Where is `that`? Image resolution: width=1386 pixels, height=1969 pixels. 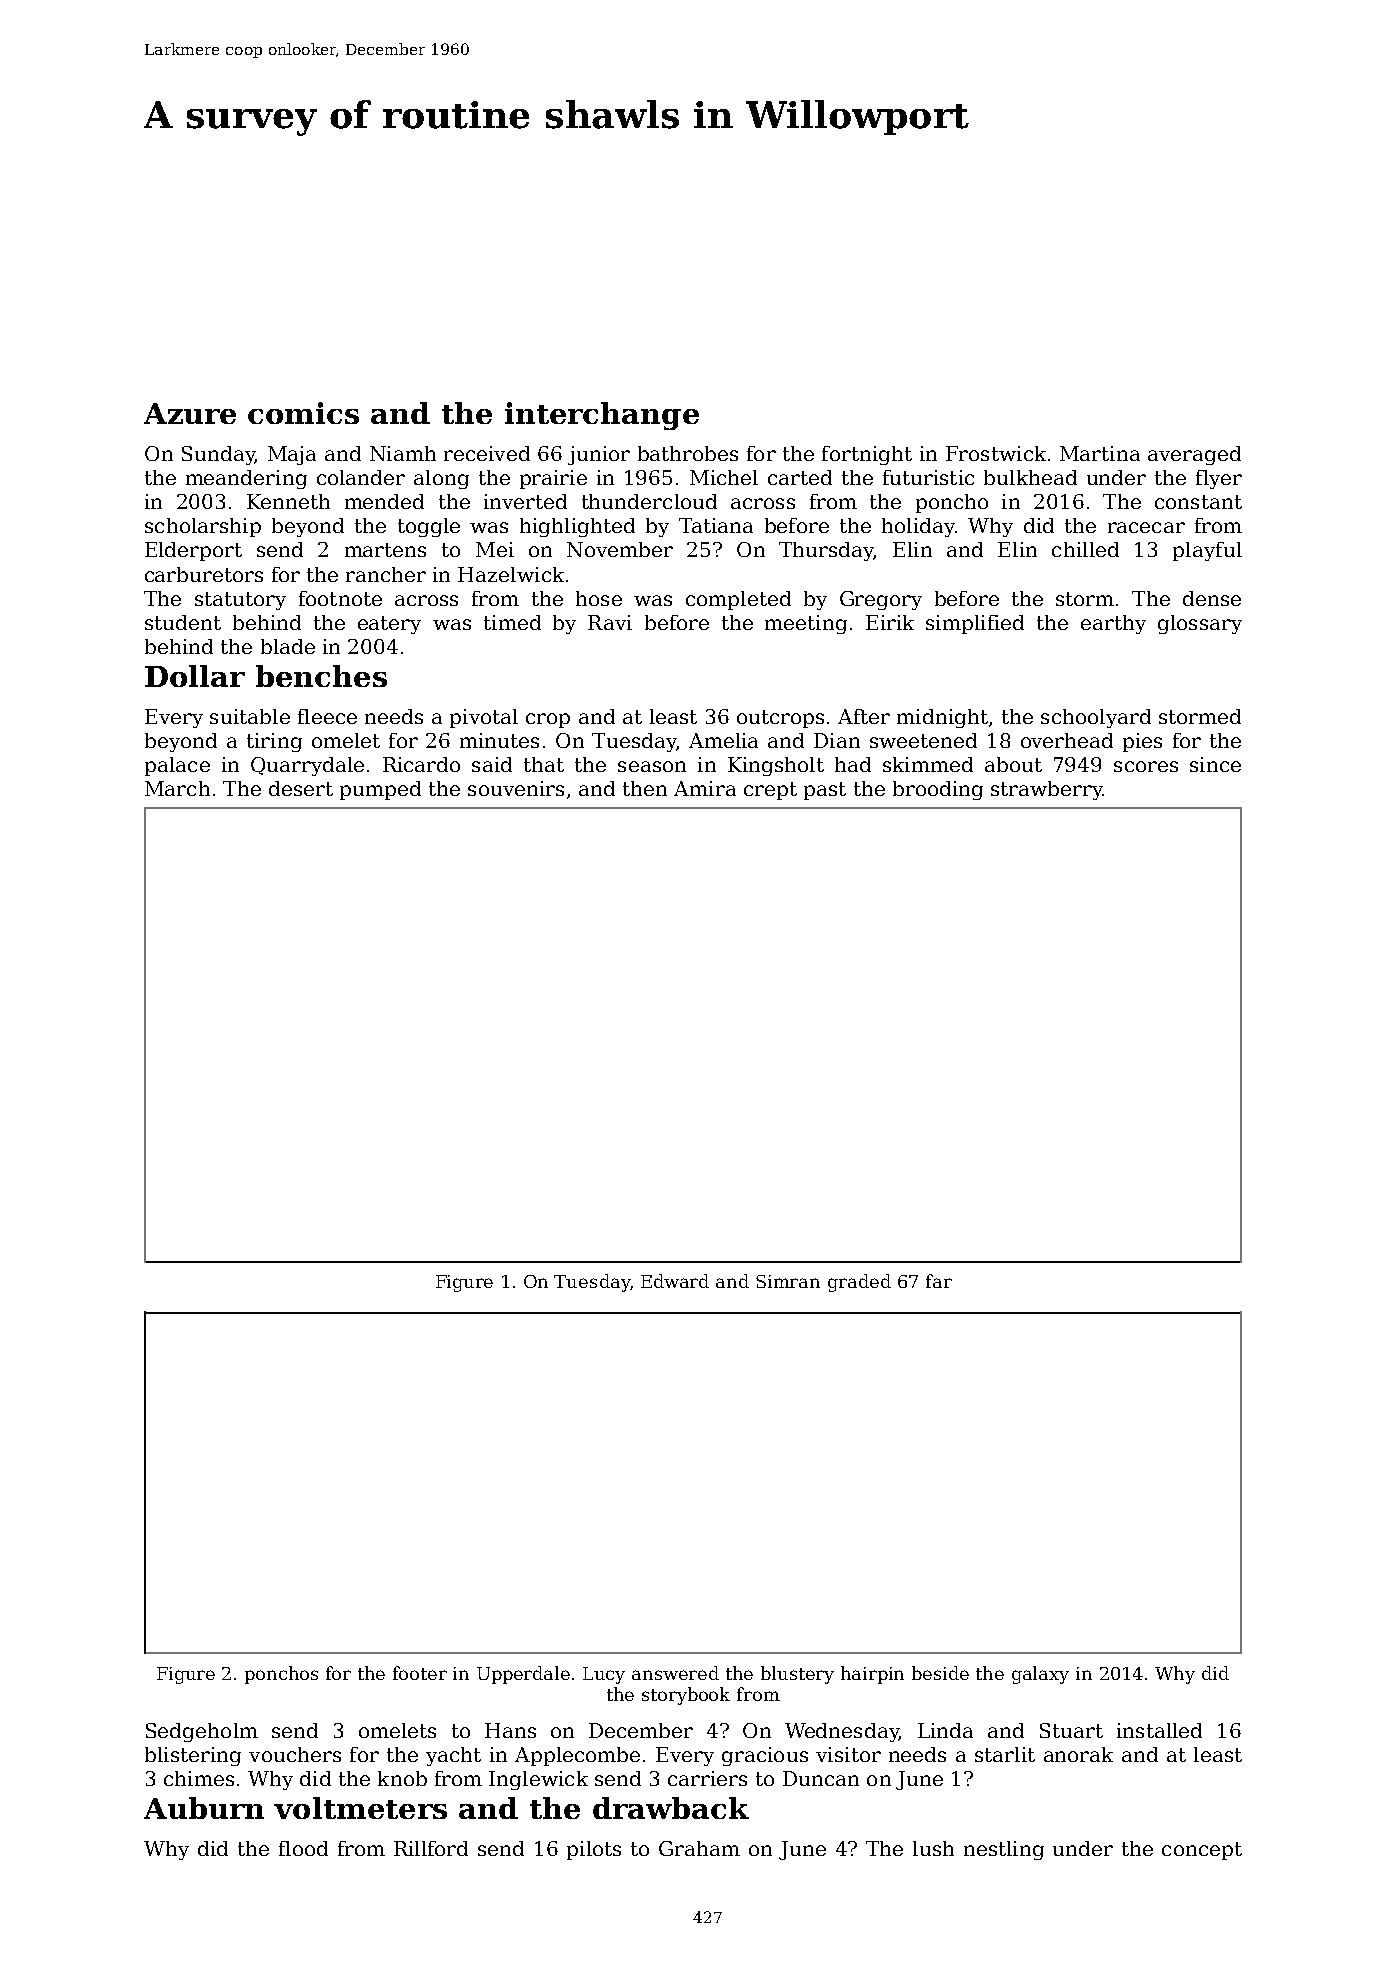 that is located at coordinates (544, 764).
